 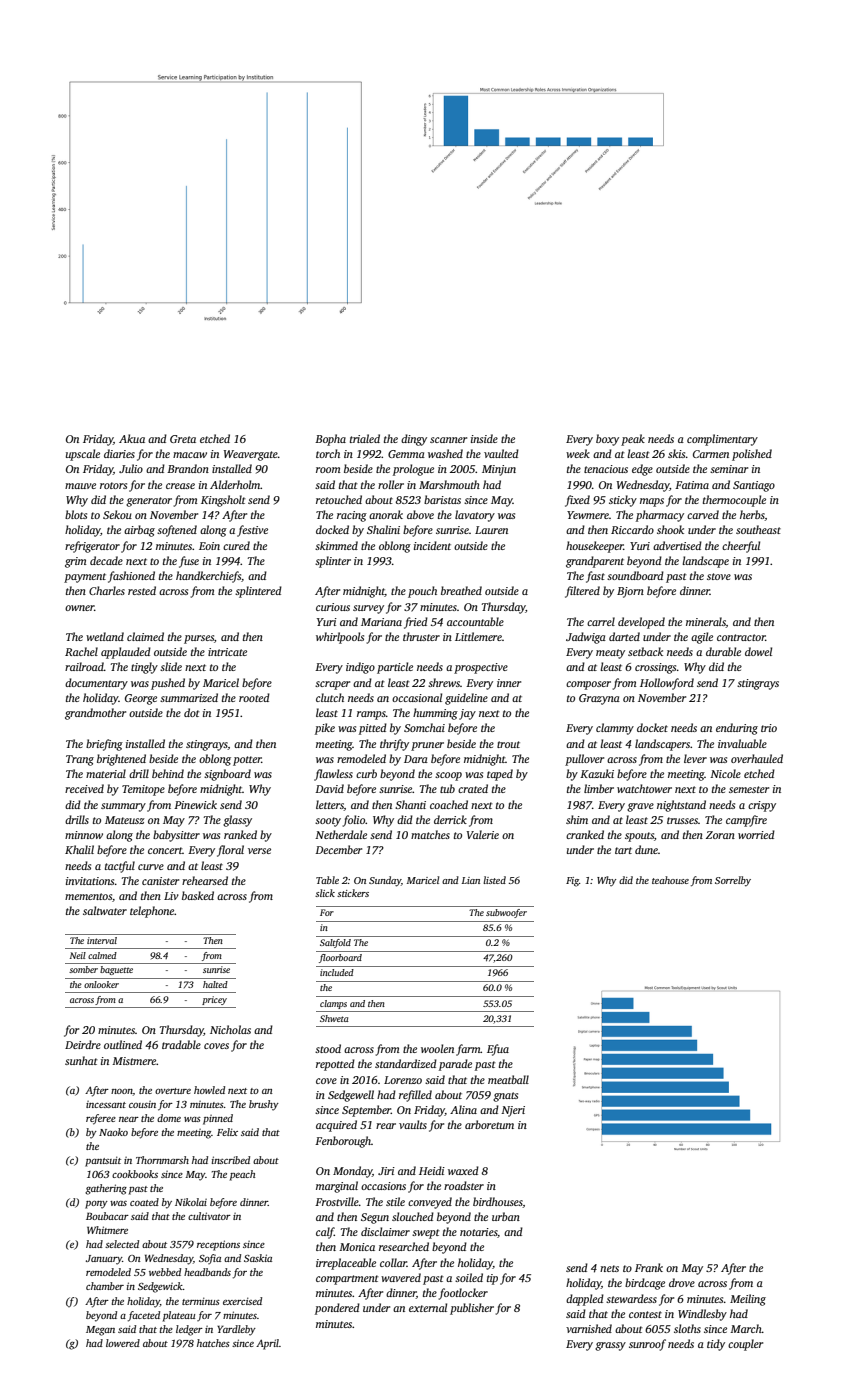 What do you see at coordinates (722, 440) in the document?
I see `complimentary` at bounding box center [722, 440].
